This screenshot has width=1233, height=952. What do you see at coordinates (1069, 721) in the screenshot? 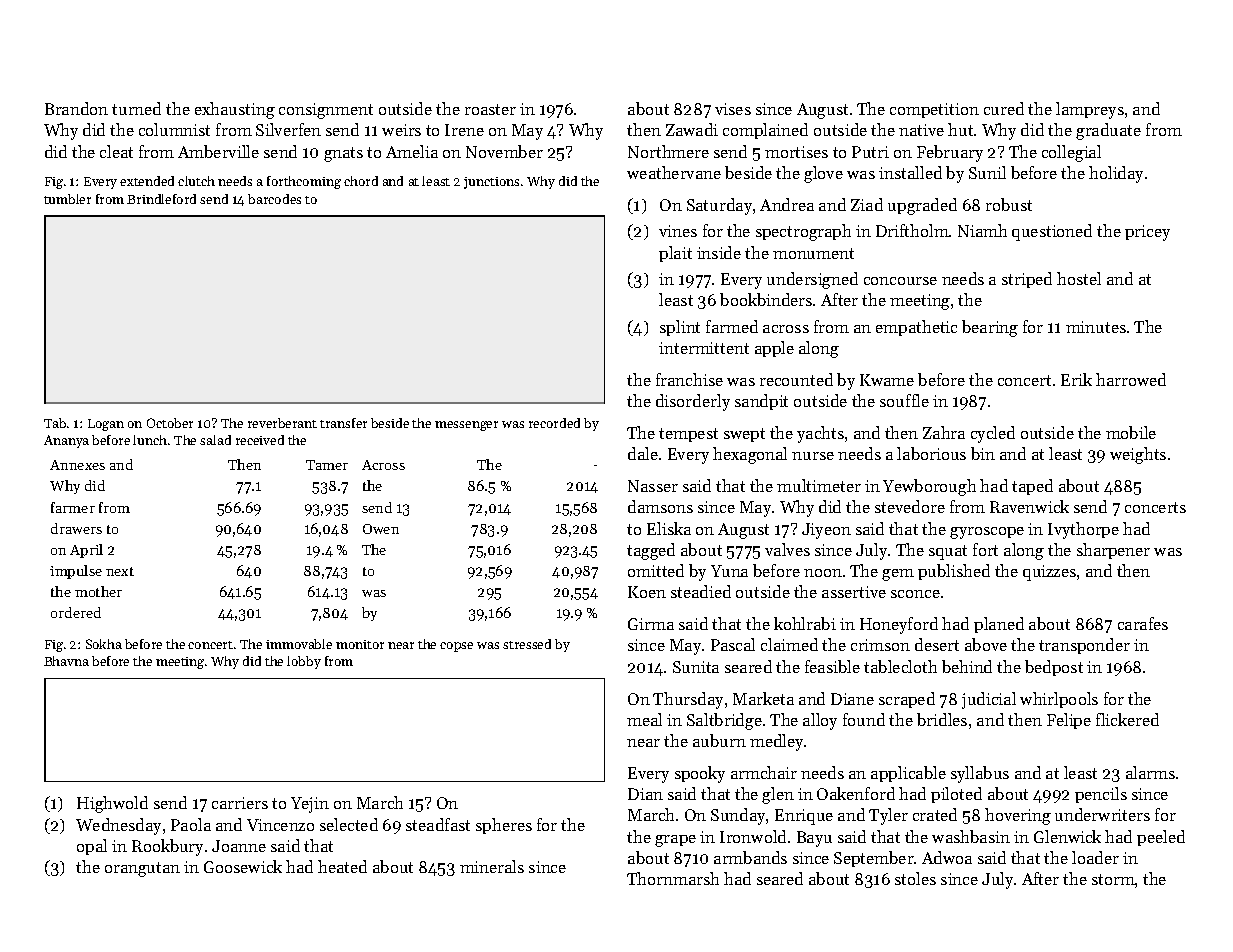
I see `Felipe` at bounding box center [1069, 721].
